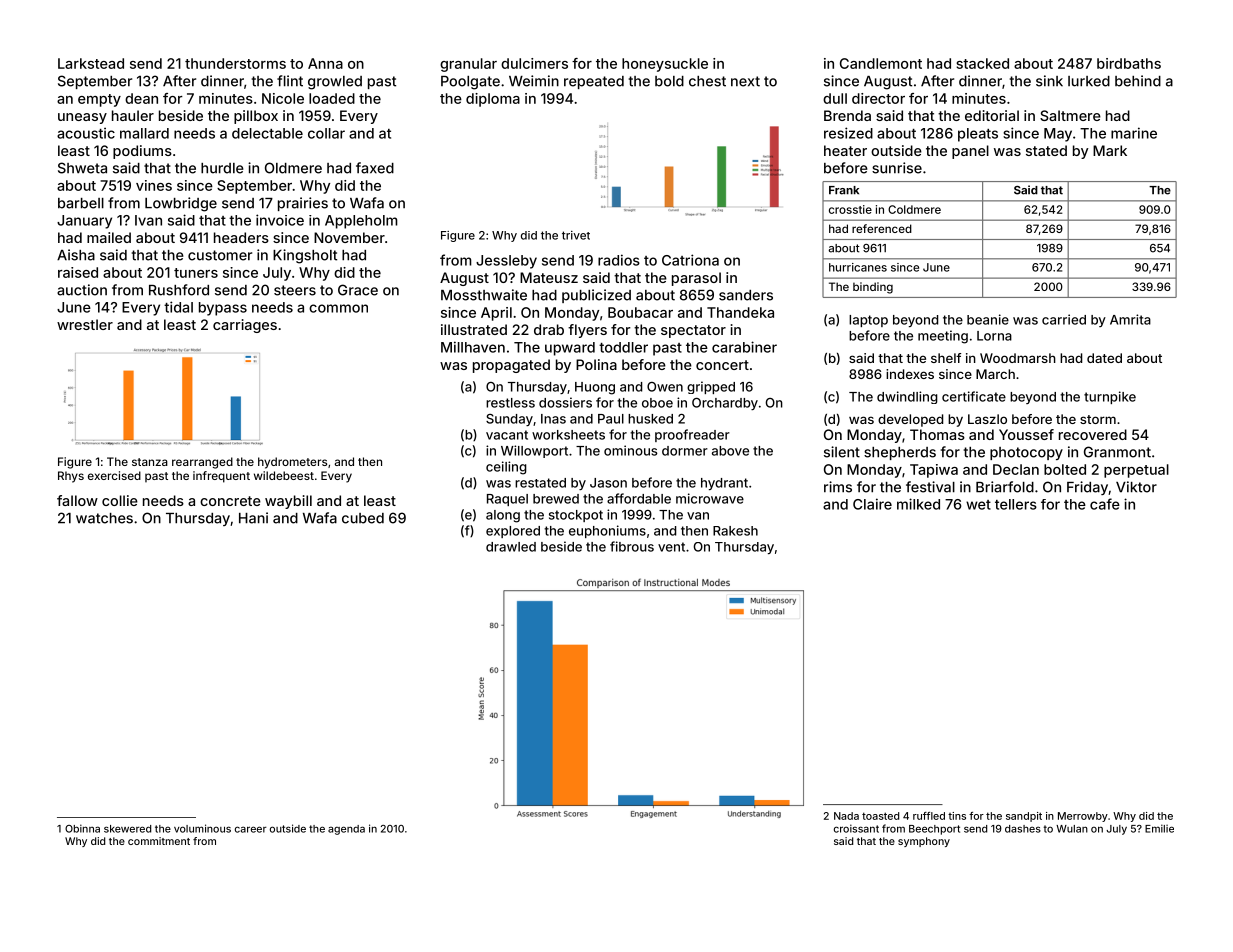 This screenshot has height=952, width=1233. What do you see at coordinates (576, 516) in the screenshot?
I see `stockpot` at bounding box center [576, 516].
